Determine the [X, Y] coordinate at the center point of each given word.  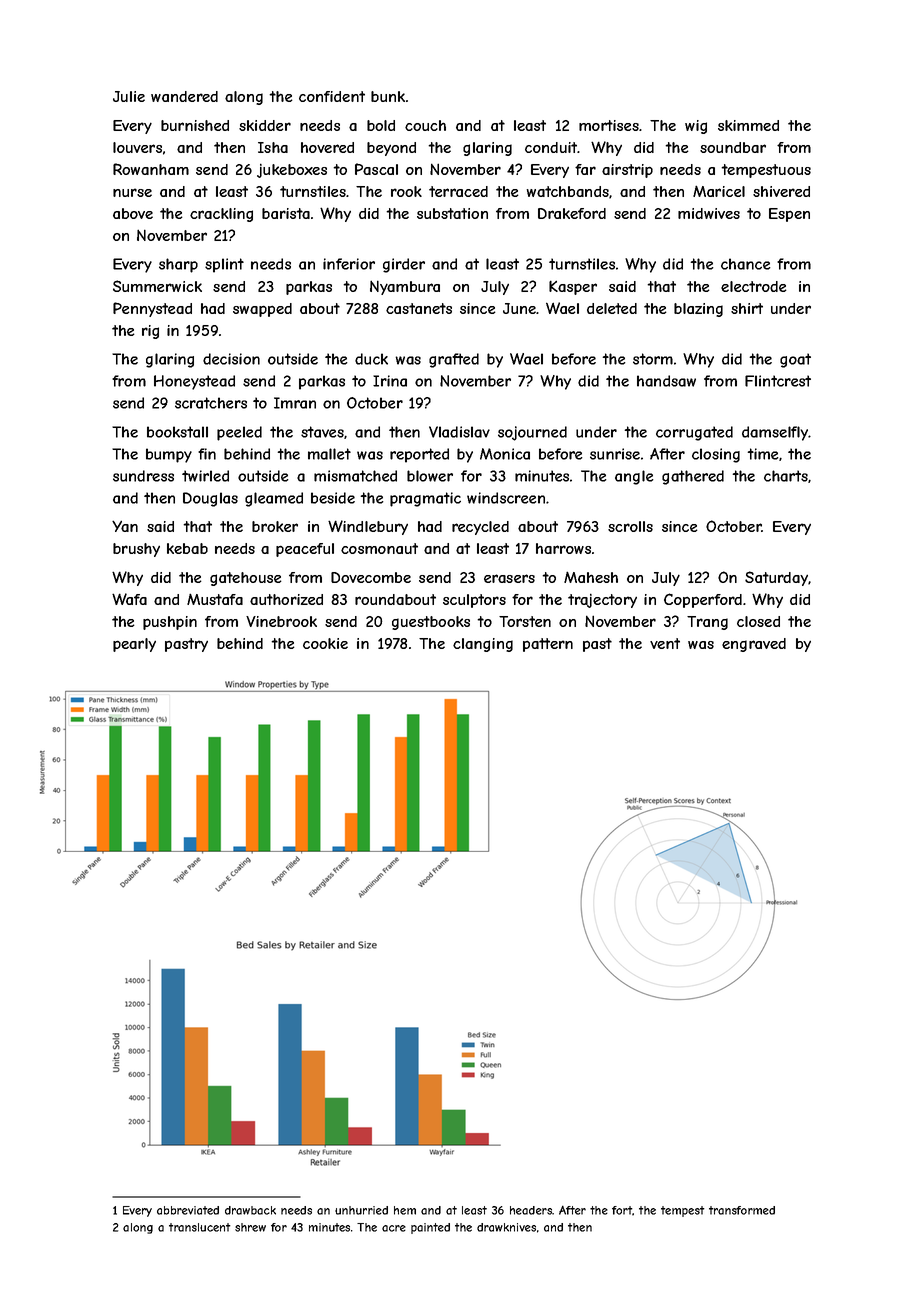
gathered [693, 477]
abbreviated [188, 1210]
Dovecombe [371, 577]
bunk [388, 96]
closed [758, 621]
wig [696, 127]
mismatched [355, 476]
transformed [742, 1210]
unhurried [361, 1210]
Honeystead [194, 382]
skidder [265, 125]
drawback [250, 1210]
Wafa [129, 599]
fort [622, 1211]
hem [405, 1210]
